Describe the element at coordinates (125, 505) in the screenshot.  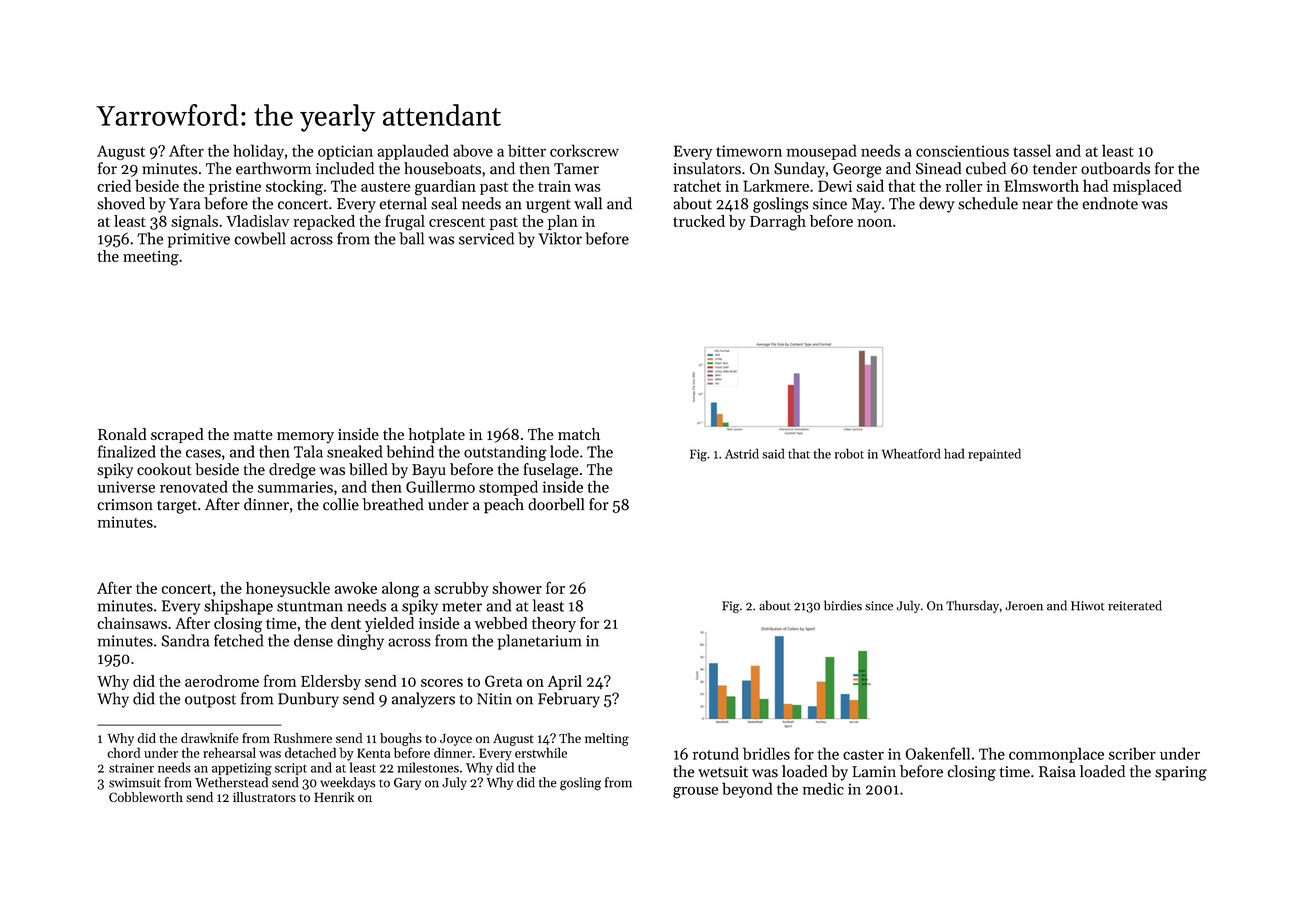
I see `crimson` at that location.
